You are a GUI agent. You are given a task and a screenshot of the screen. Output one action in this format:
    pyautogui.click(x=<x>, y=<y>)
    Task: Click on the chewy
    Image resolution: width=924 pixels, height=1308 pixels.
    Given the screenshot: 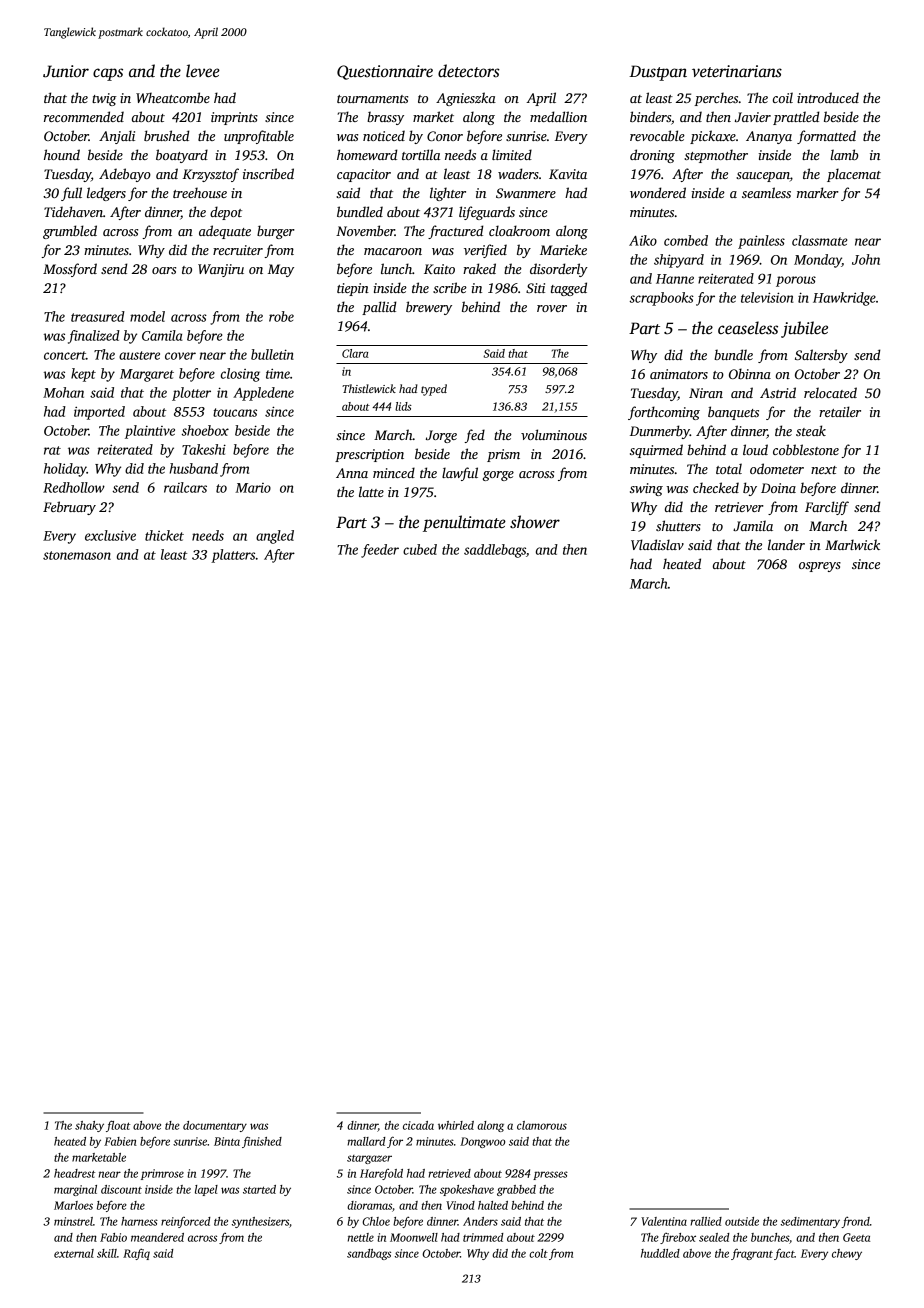 What is the action you would take?
    pyautogui.click(x=847, y=1254)
